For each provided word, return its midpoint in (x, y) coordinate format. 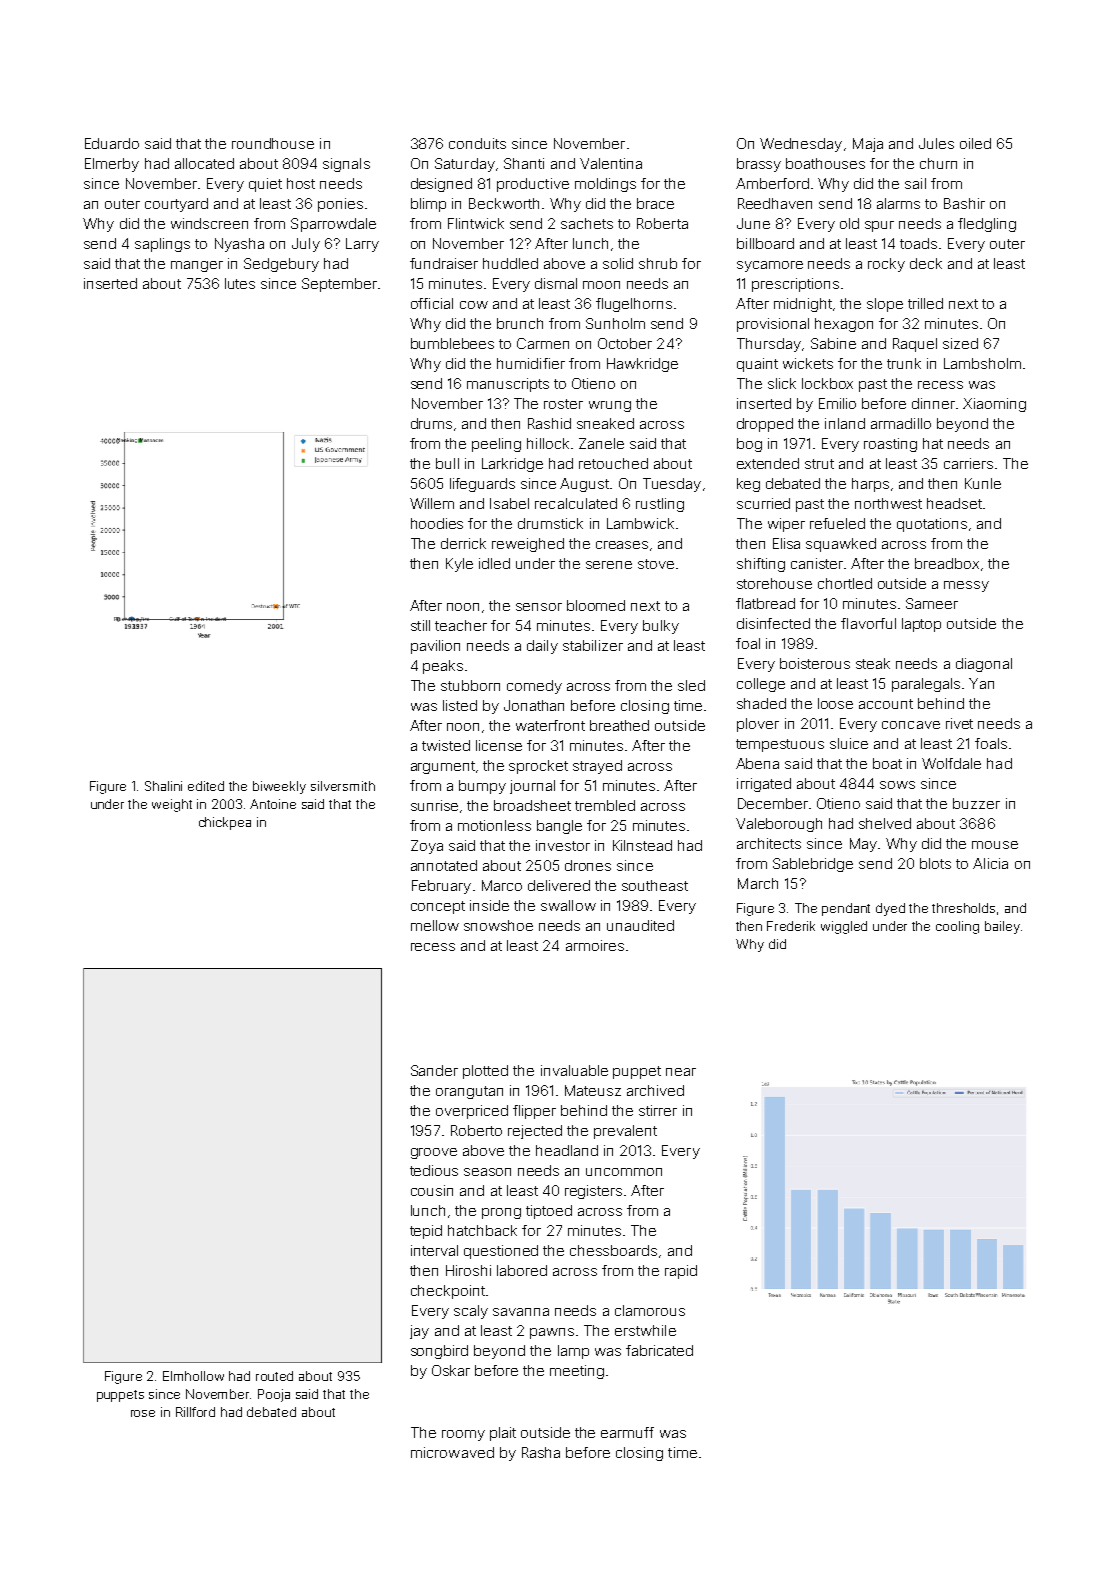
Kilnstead (642, 845)
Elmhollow (193, 1376)
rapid (681, 1272)
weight (172, 805)
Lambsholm (982, 363)
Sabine (833, 343)
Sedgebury (281, 265)
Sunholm (615, 323)
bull (447, 463)
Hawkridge (642, 365)
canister (818, 563)
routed (274, 1376)
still (420, 625)
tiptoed (549, 1212)
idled (494, 563)
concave (911, 725)
